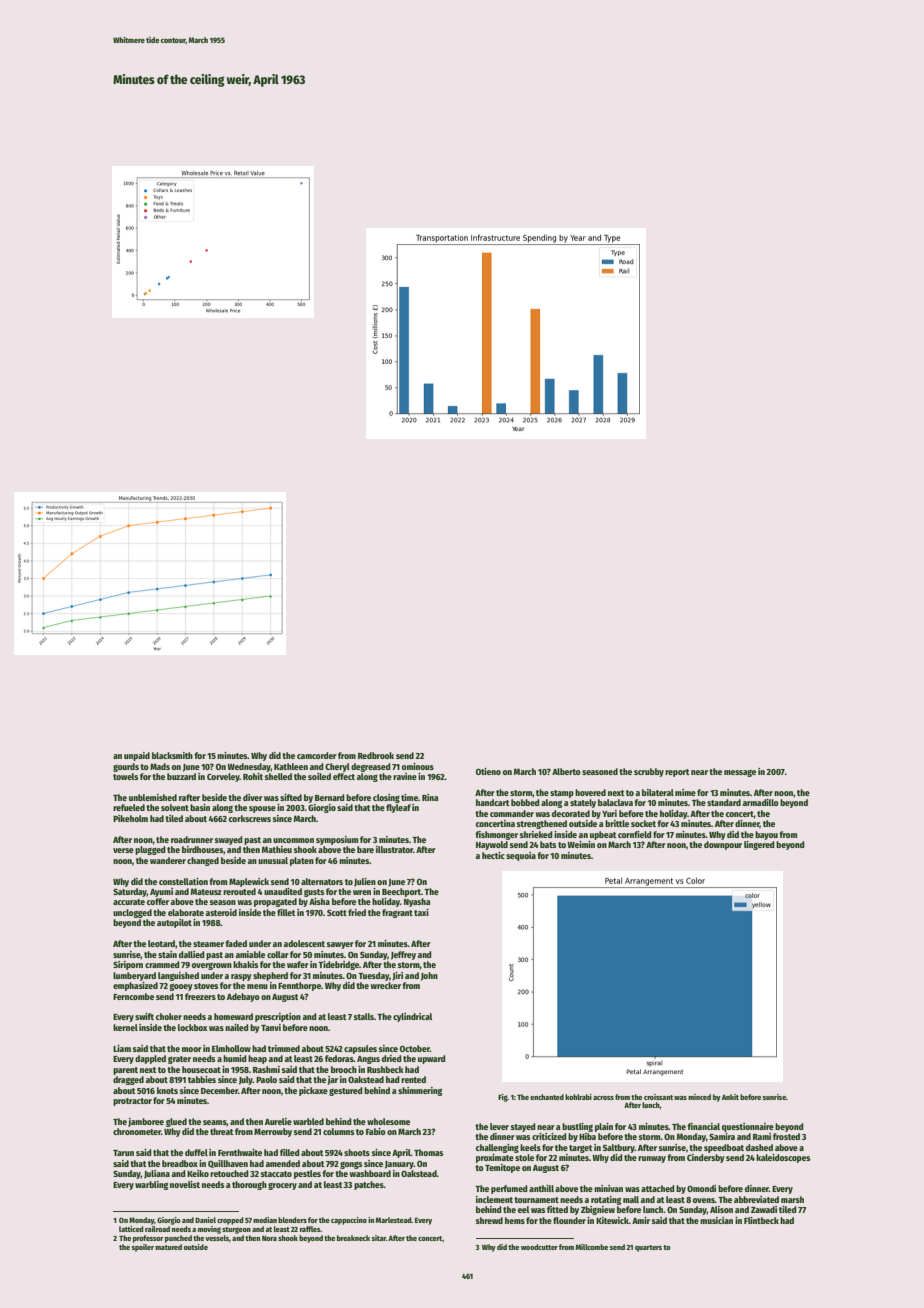 The height and width of the image is (1308, 924). Describe the element at coordinates (412, 1017) in the image. I see `cylindrical` at that location.
